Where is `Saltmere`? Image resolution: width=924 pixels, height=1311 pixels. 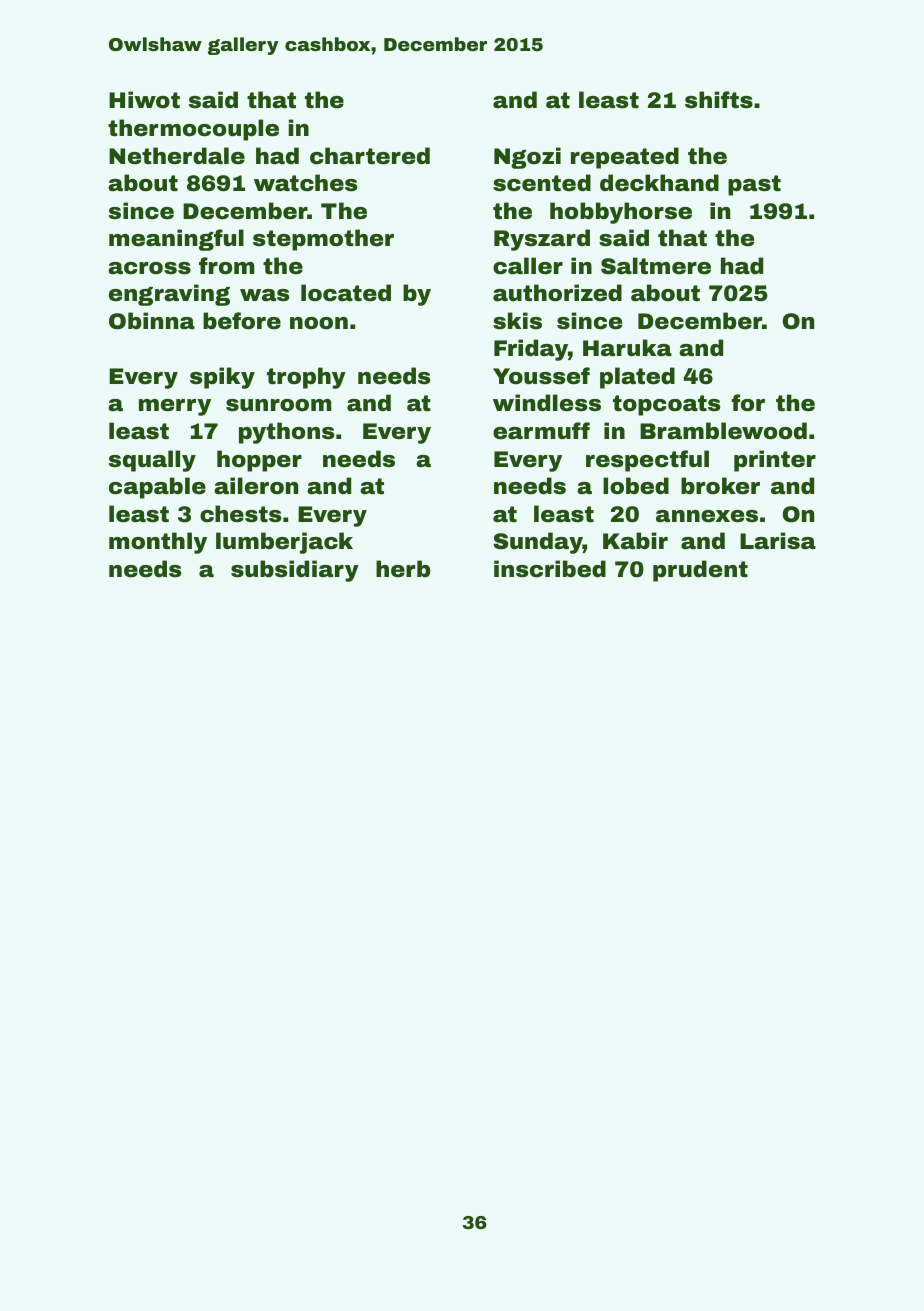
Saltmere is located at coordinates (656, 266).
